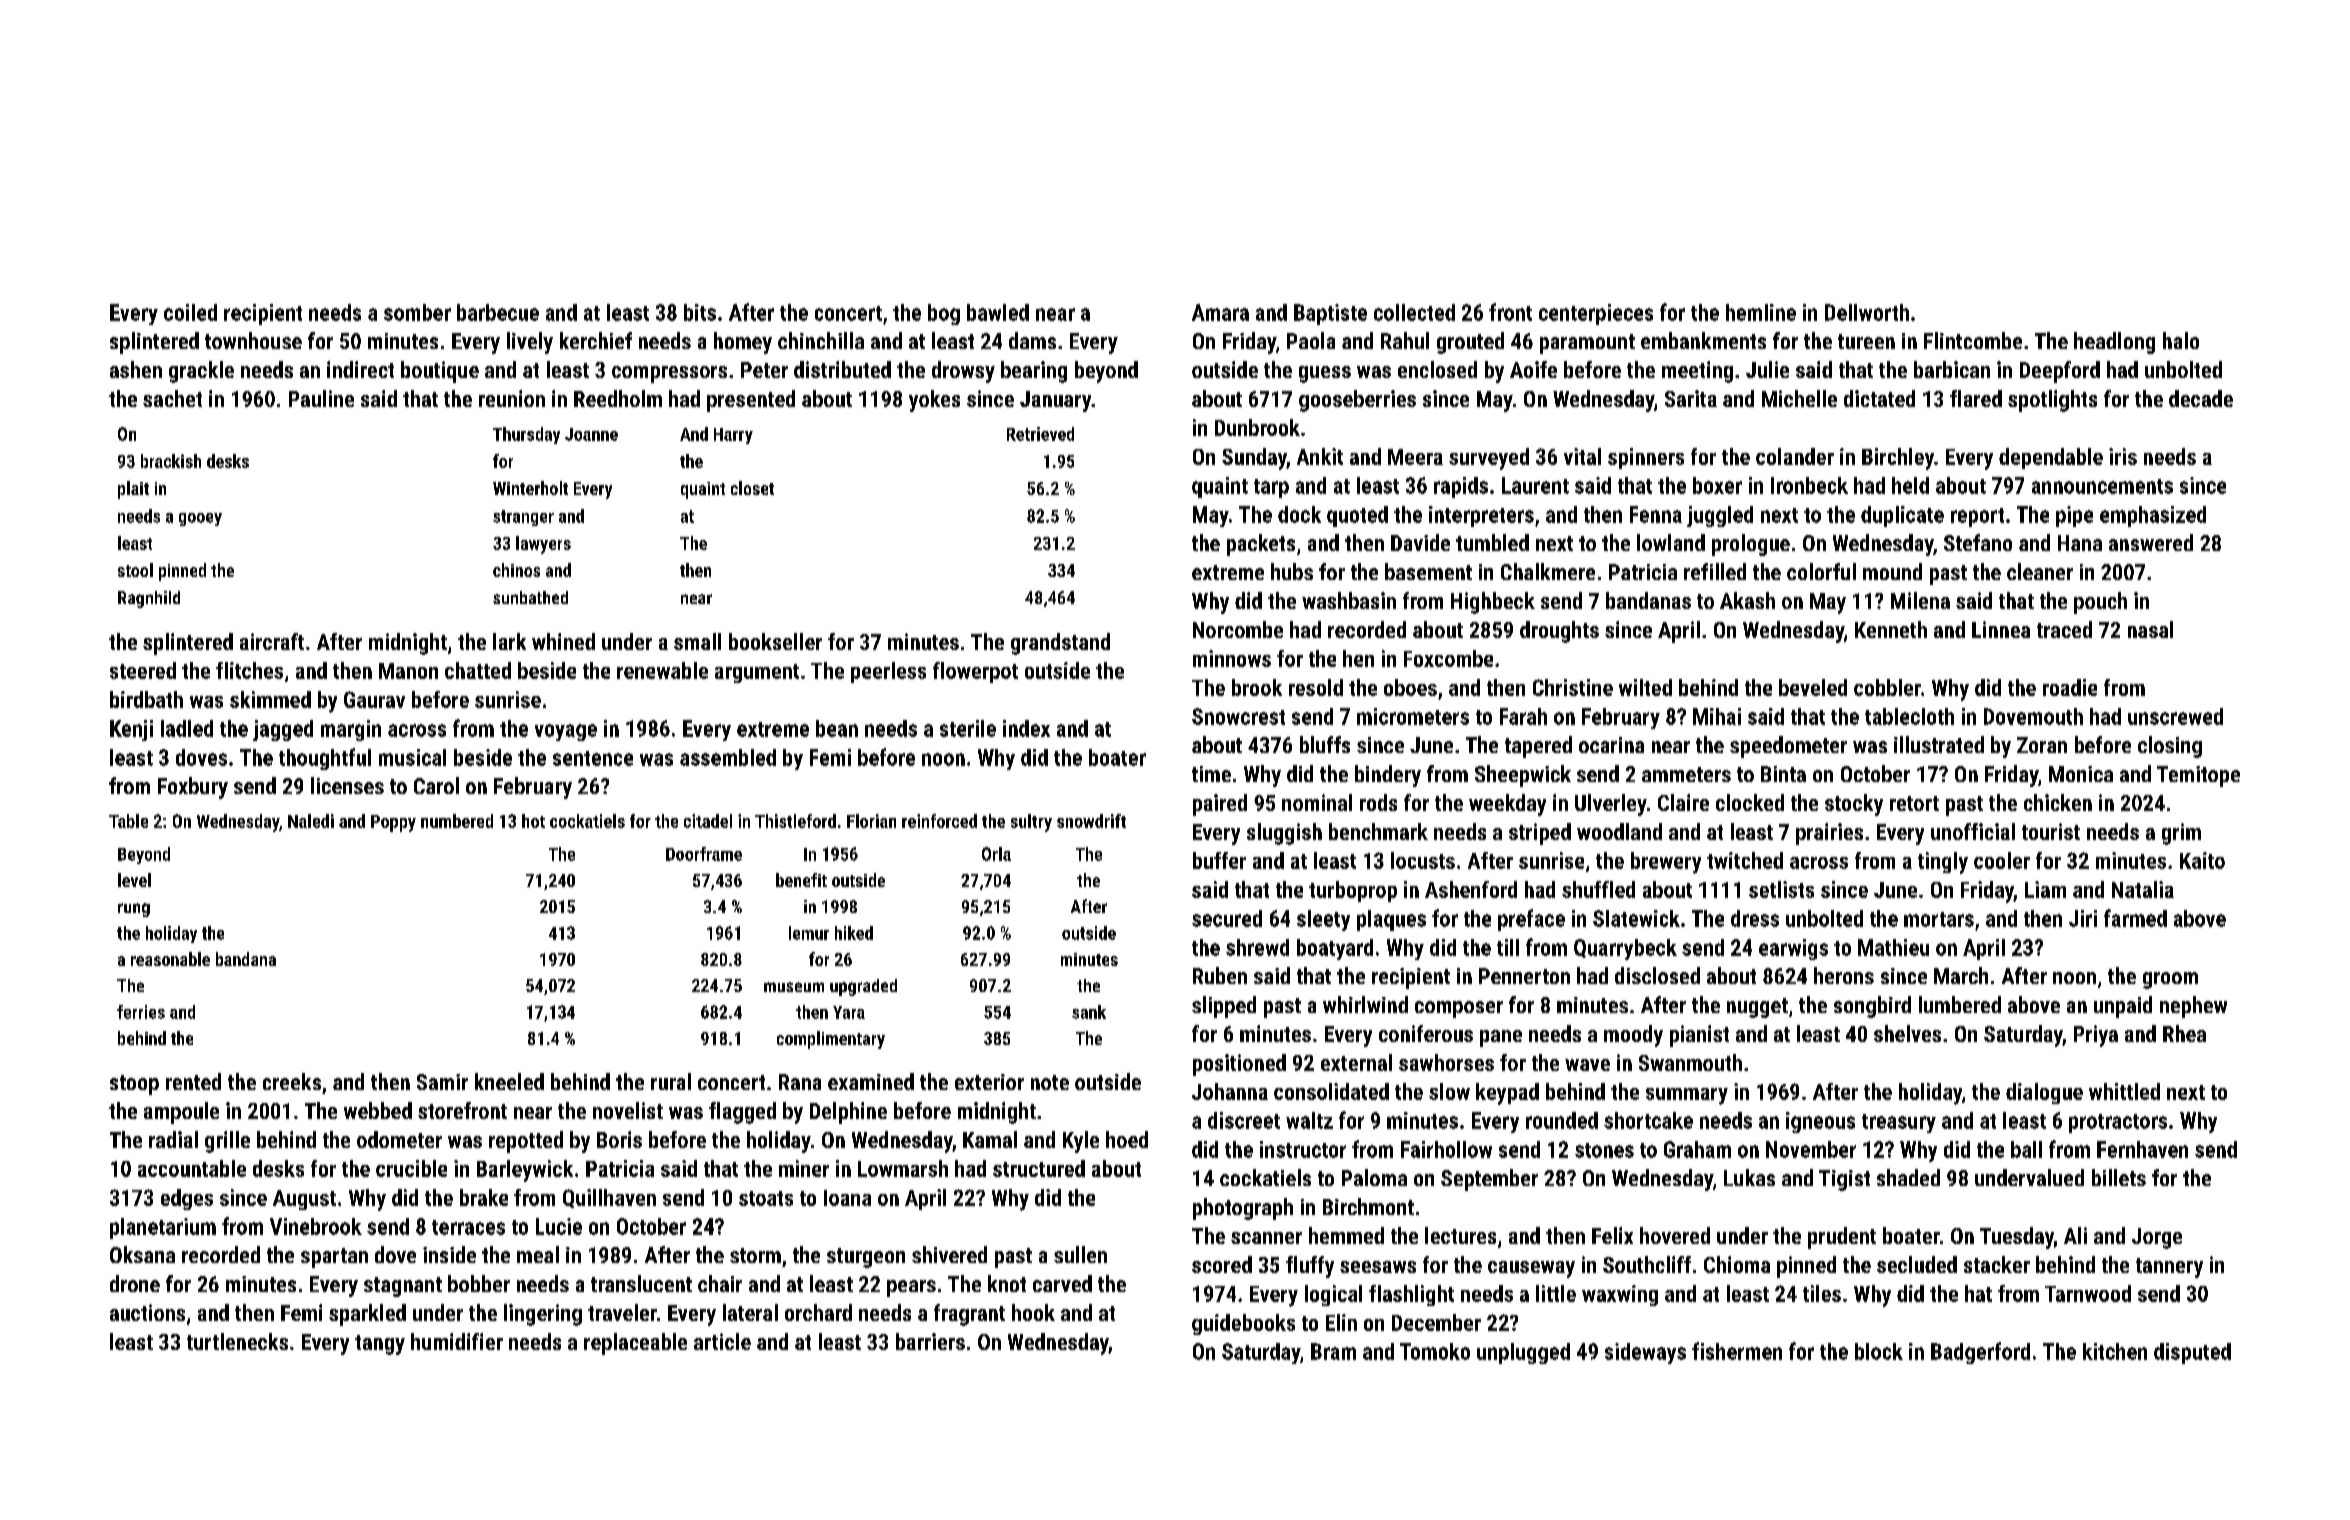  Describe the element at coordinates (1507, 1094) in the page. I see `keypad` at that location.
